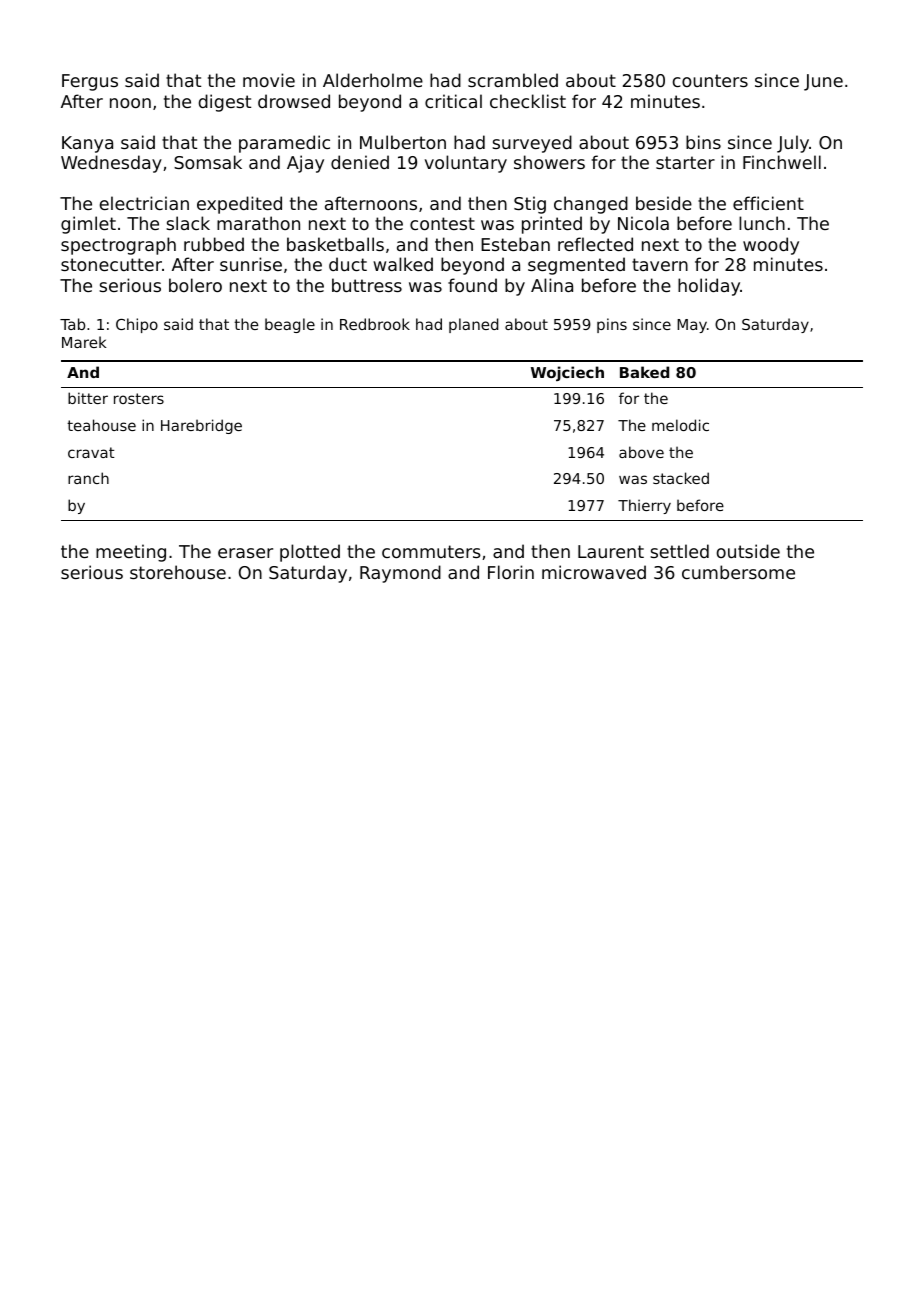  I want to click on Raymond, so click(400, 574).
